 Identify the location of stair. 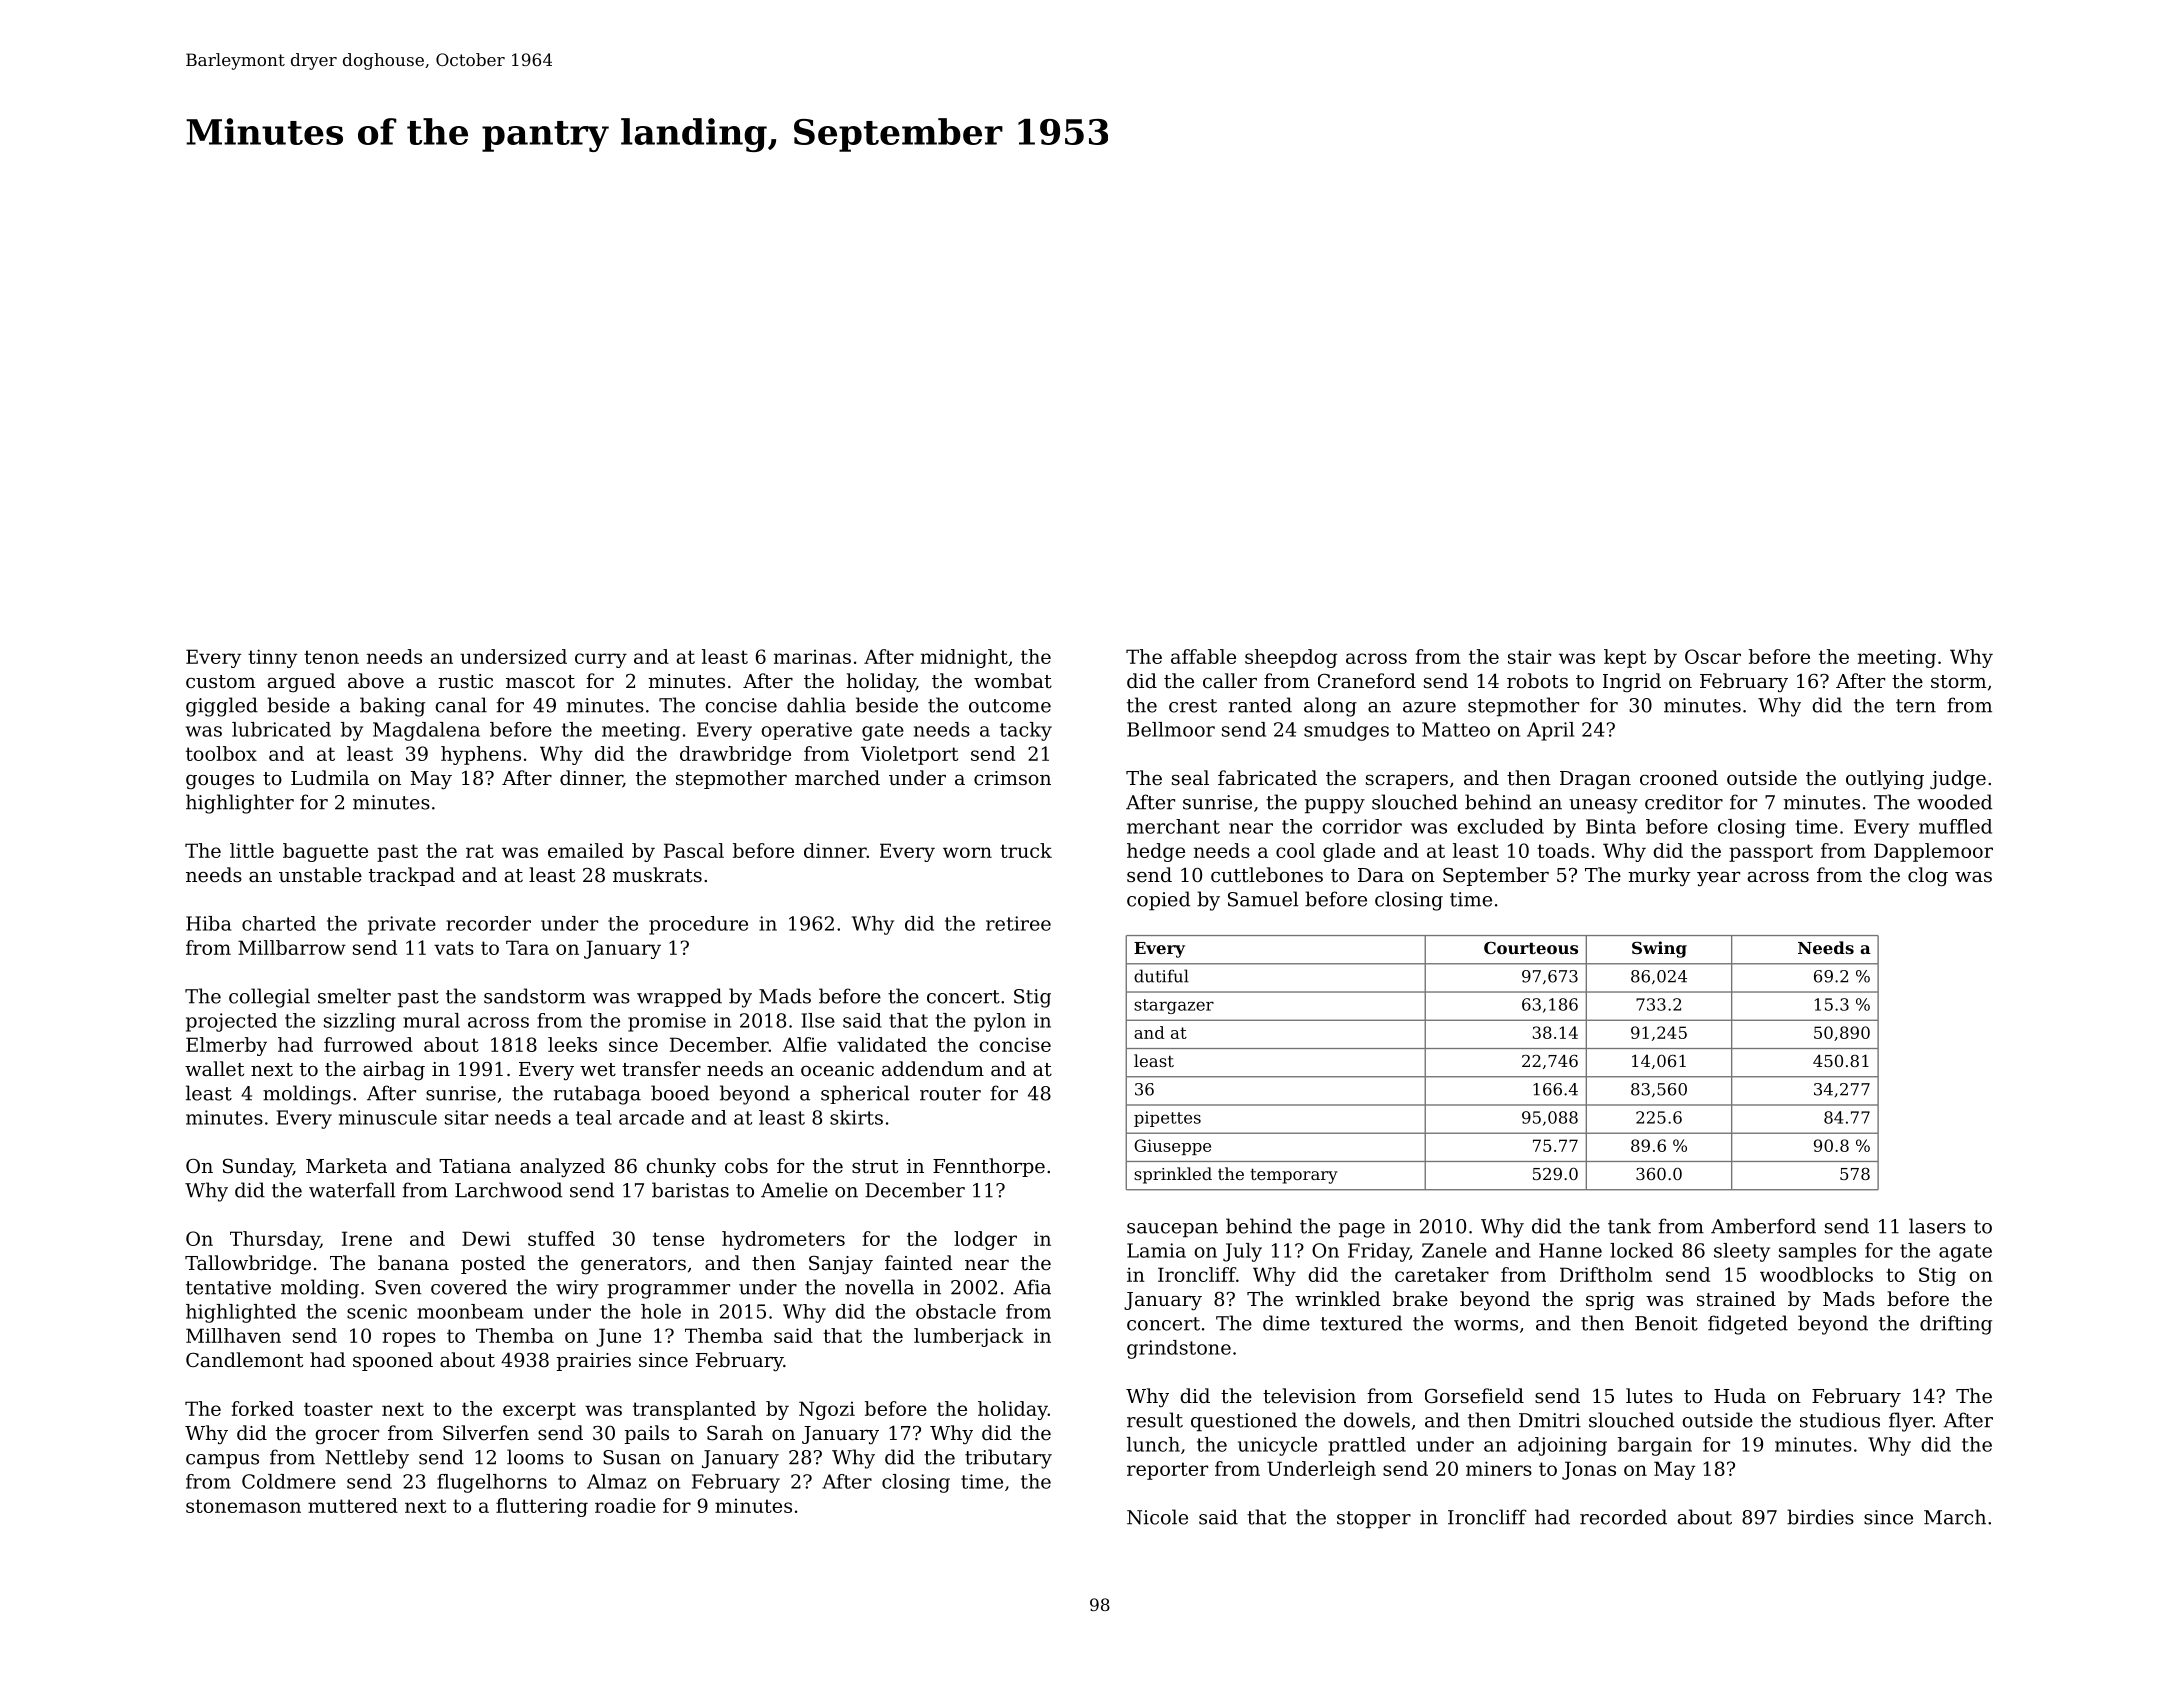
(1529, 656).
